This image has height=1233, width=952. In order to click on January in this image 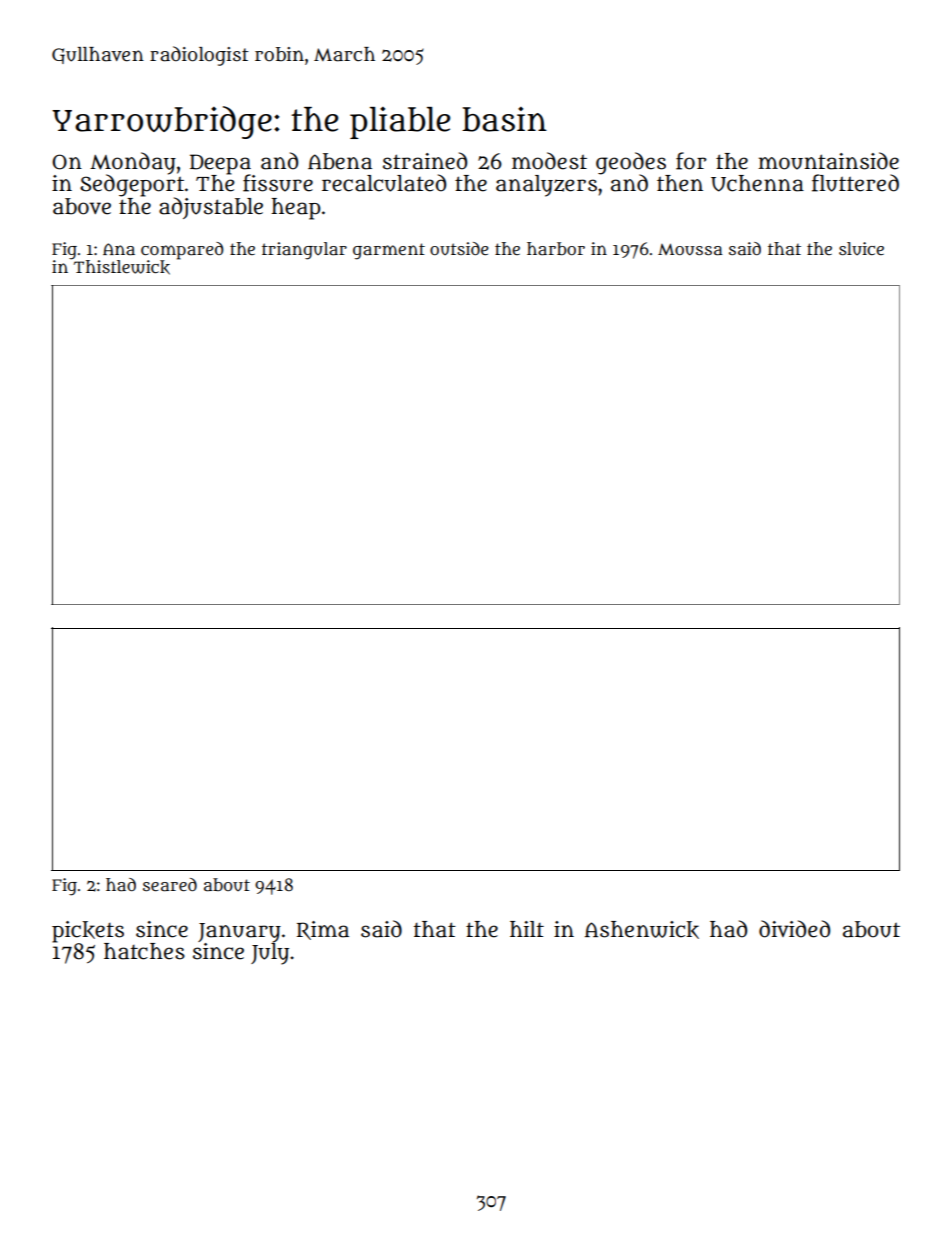, I will do `click(239, 932)`.
